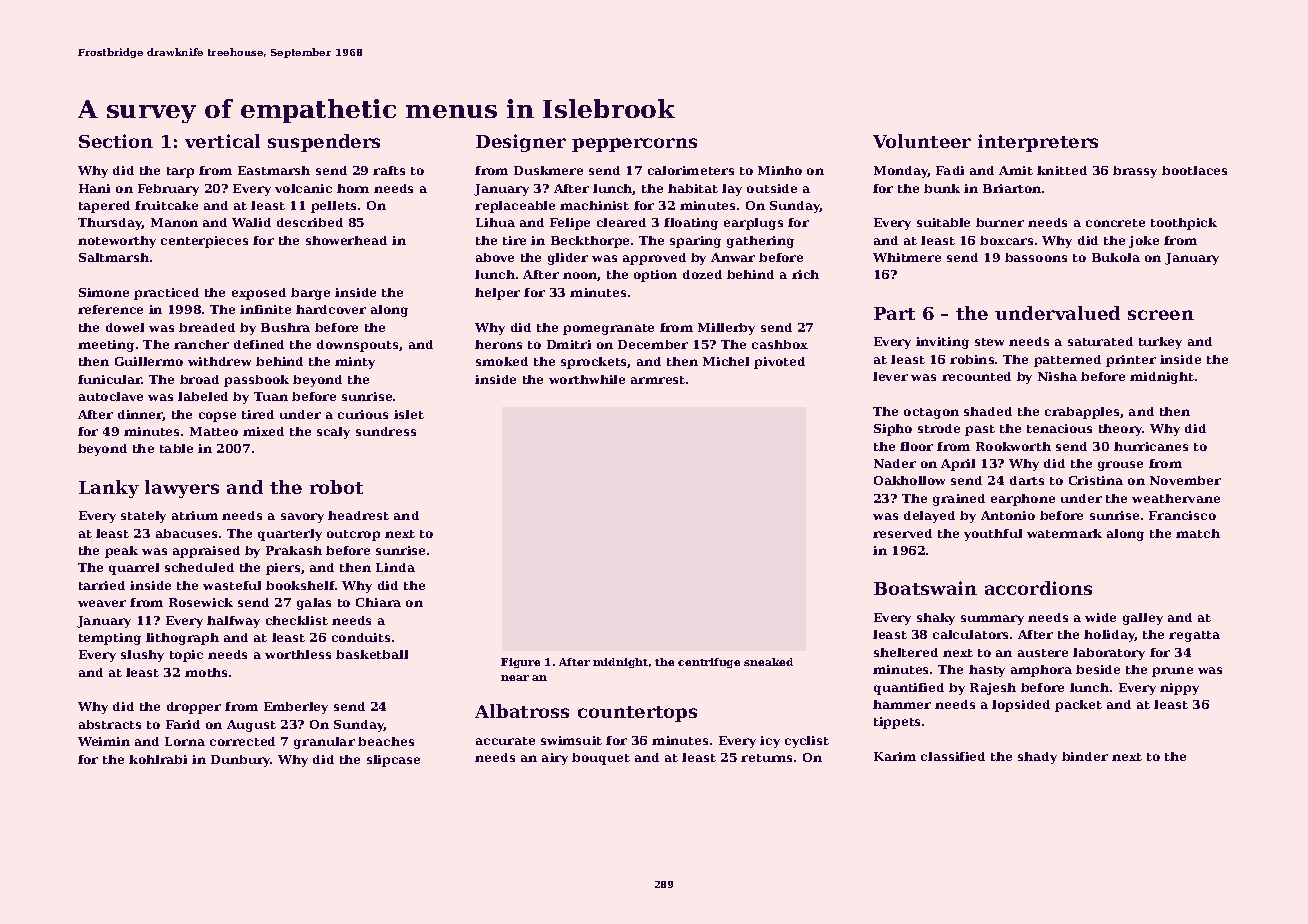 This document has width=1308, height=924. I want to click on vertical, so click(222, 141).
